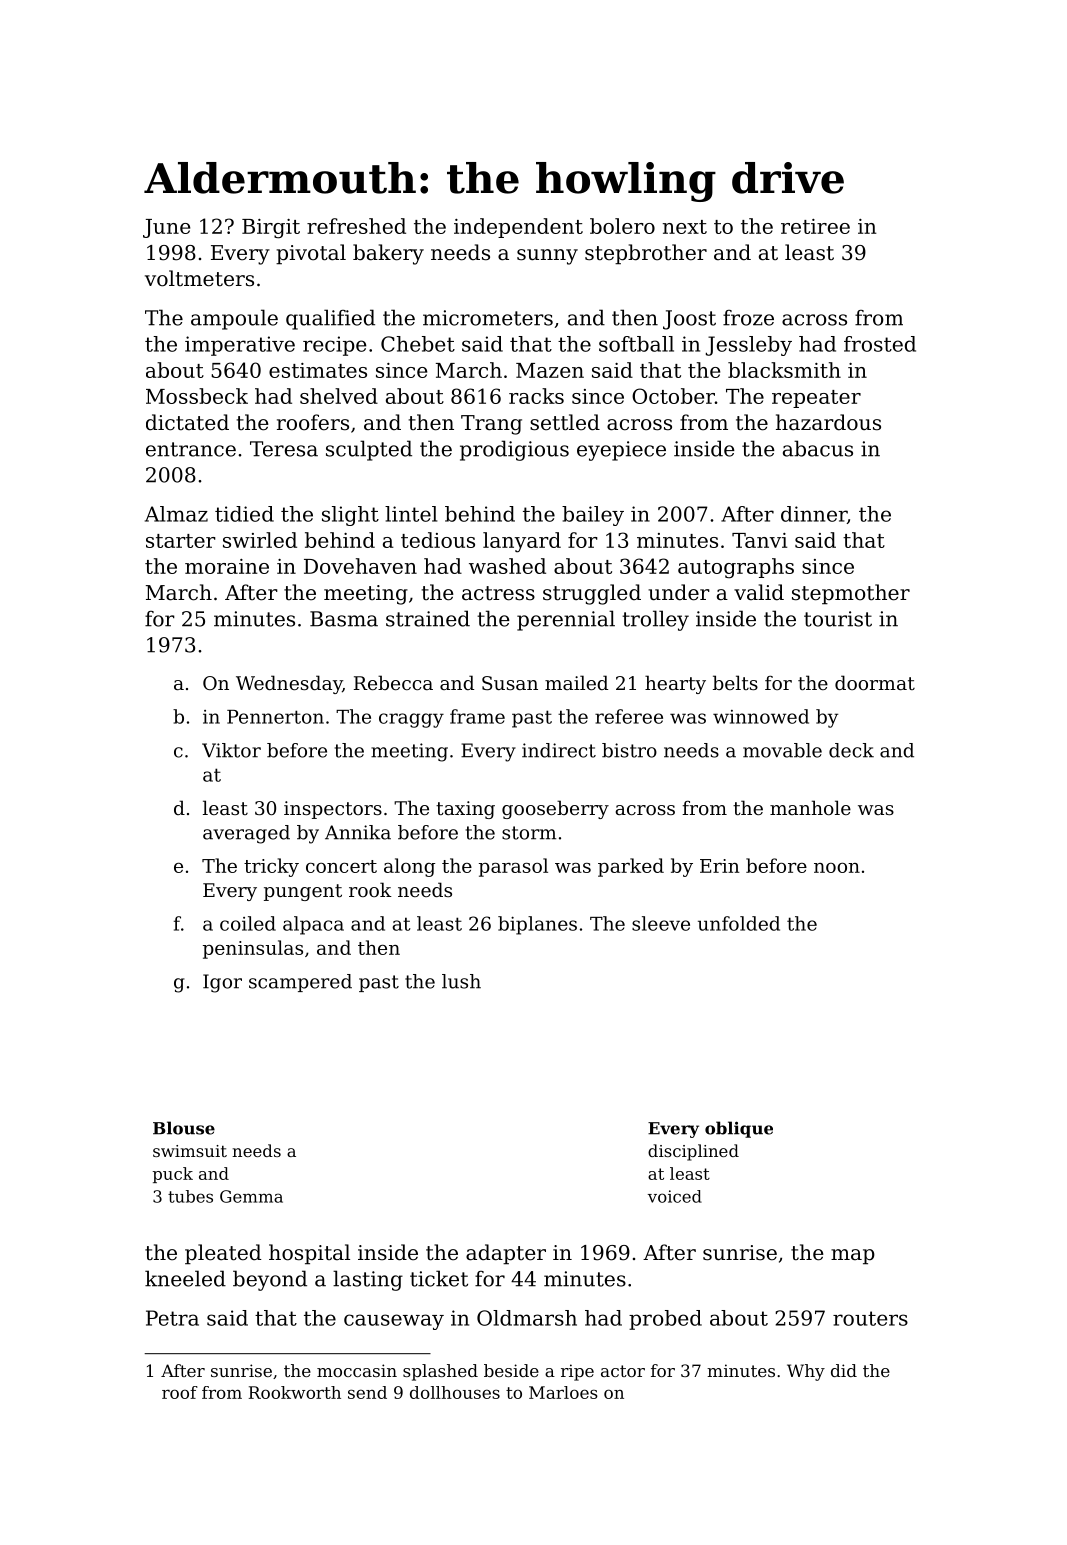  Describe the element at coordinates (782, 750) in the screenshot. I see `movable` at that location.
